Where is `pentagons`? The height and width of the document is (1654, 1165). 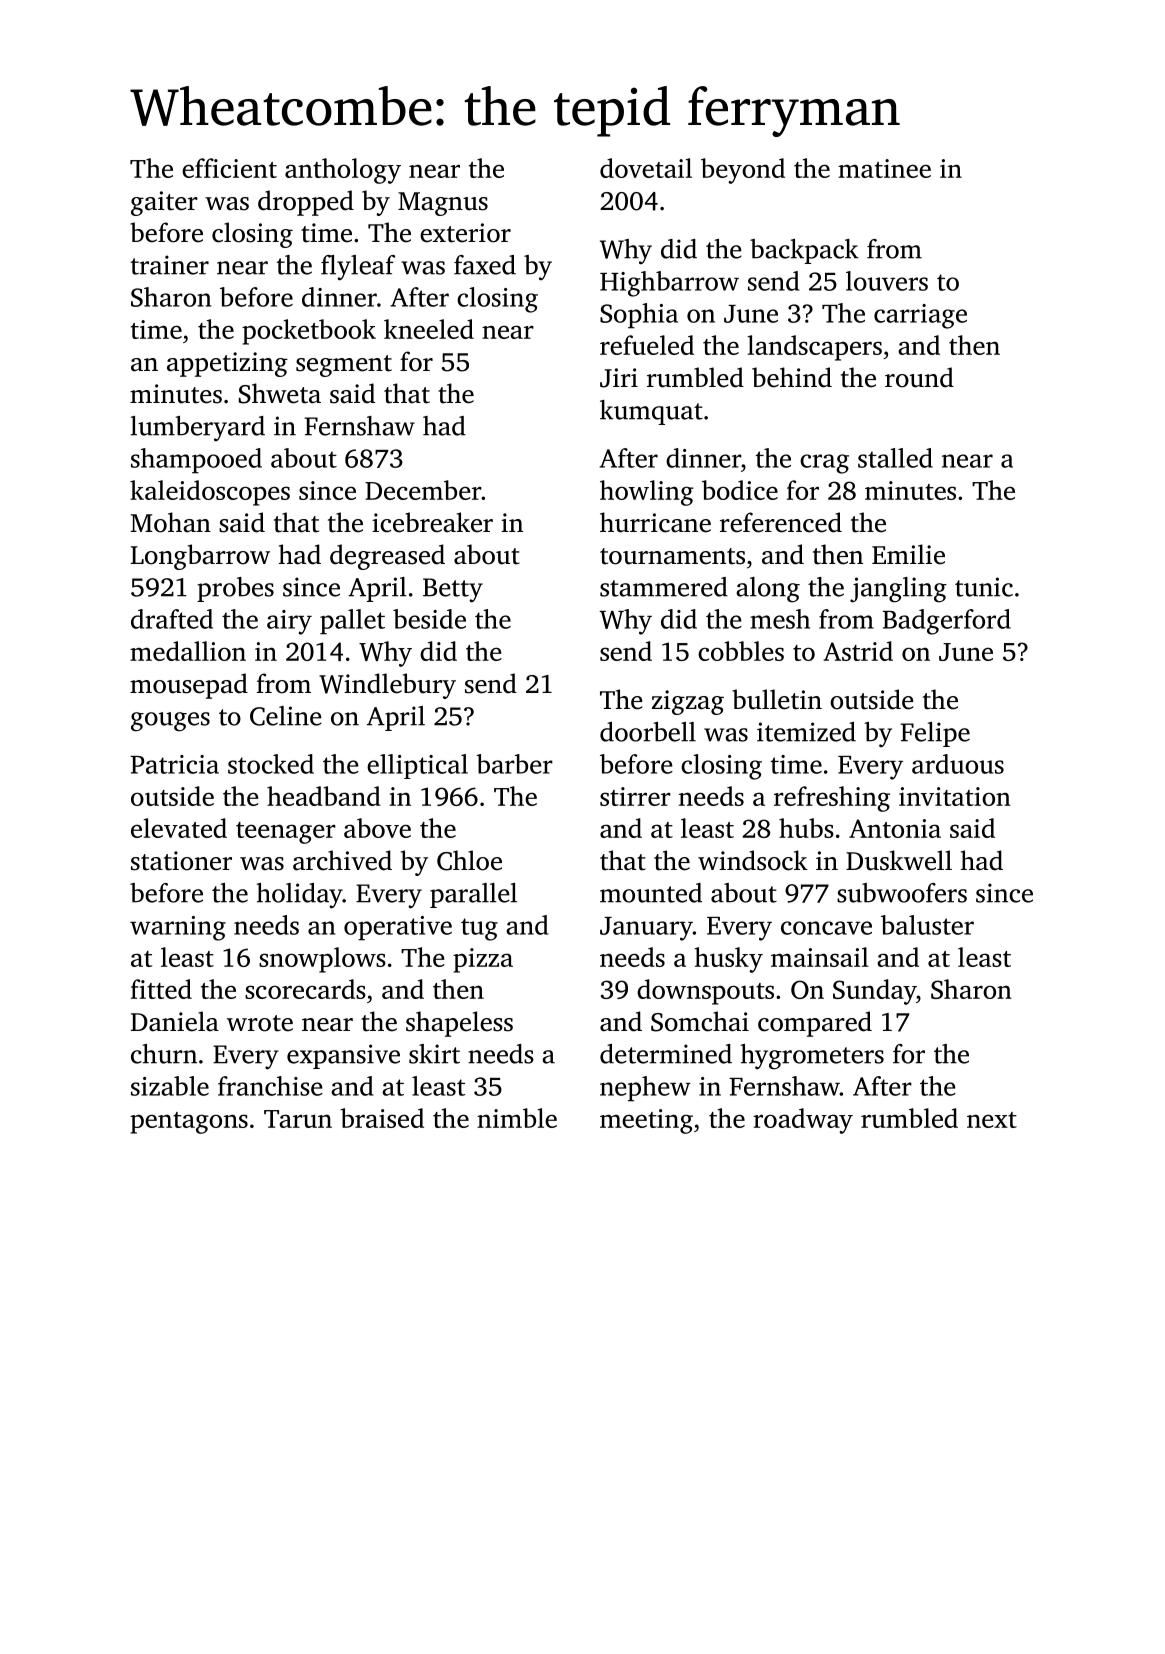
pentagons is located at coordinates (189, 1123).
